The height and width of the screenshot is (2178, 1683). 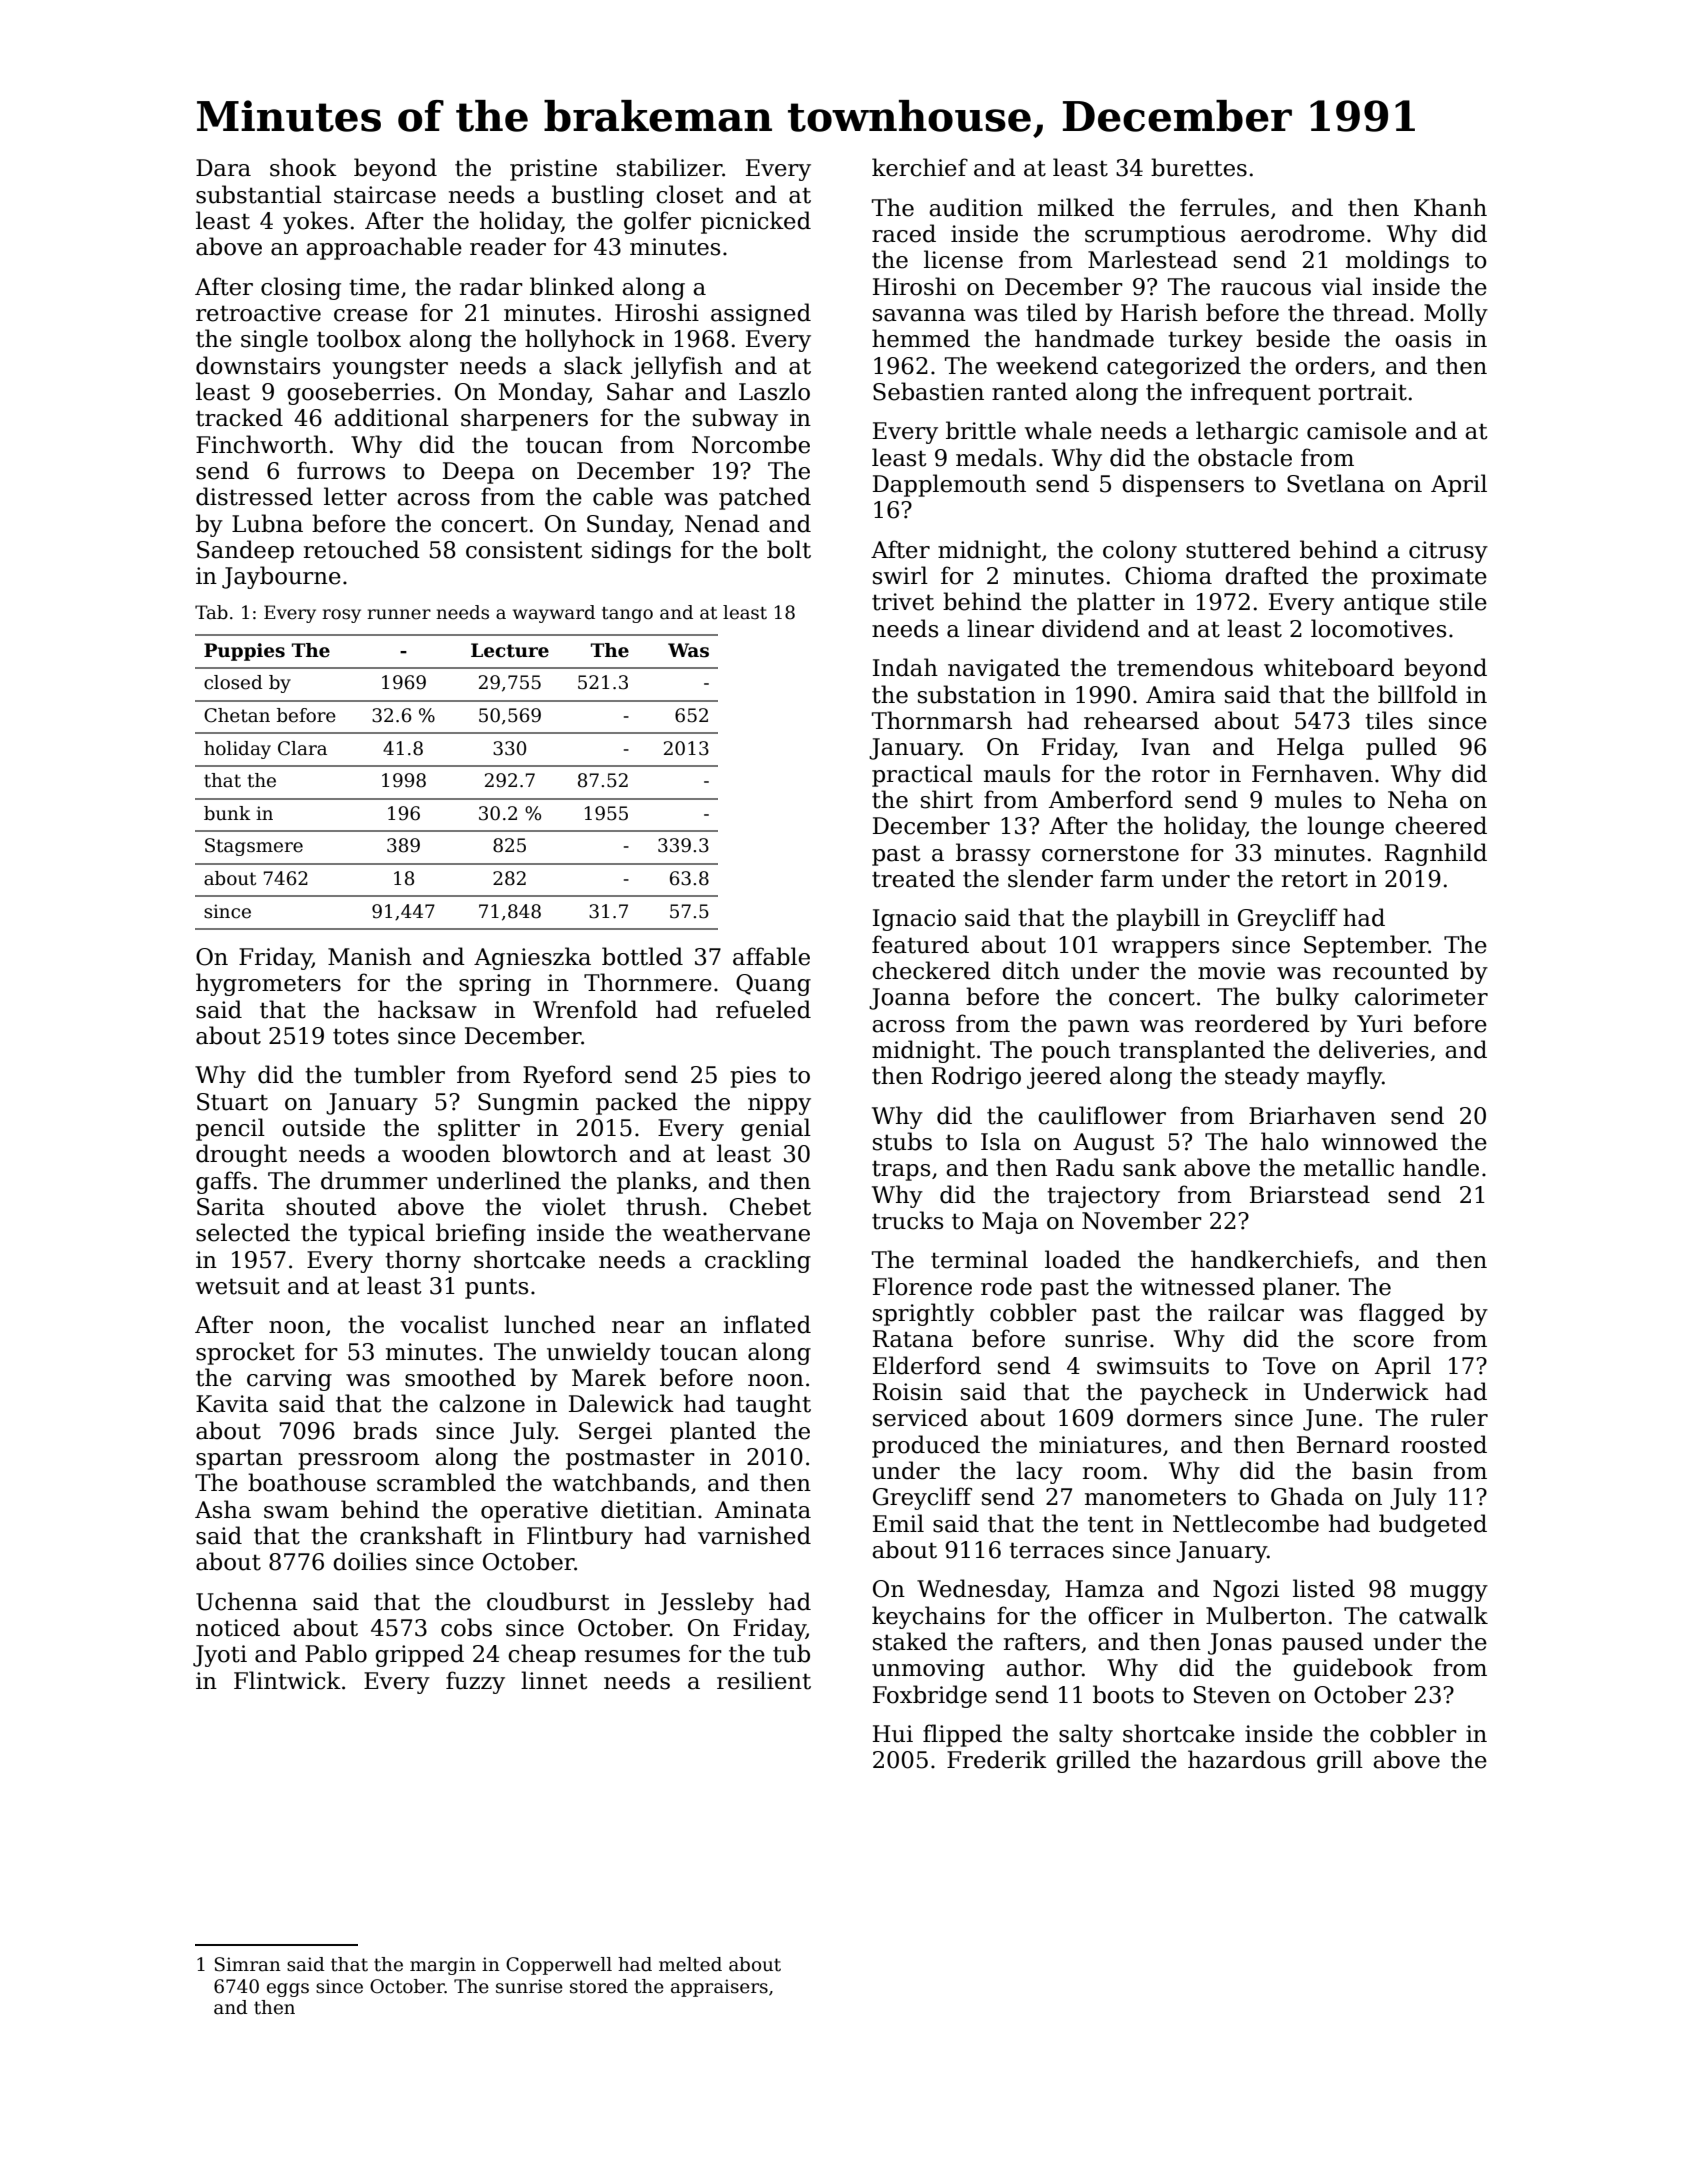 I want to click on violet, so click(x=574, y=1206).
